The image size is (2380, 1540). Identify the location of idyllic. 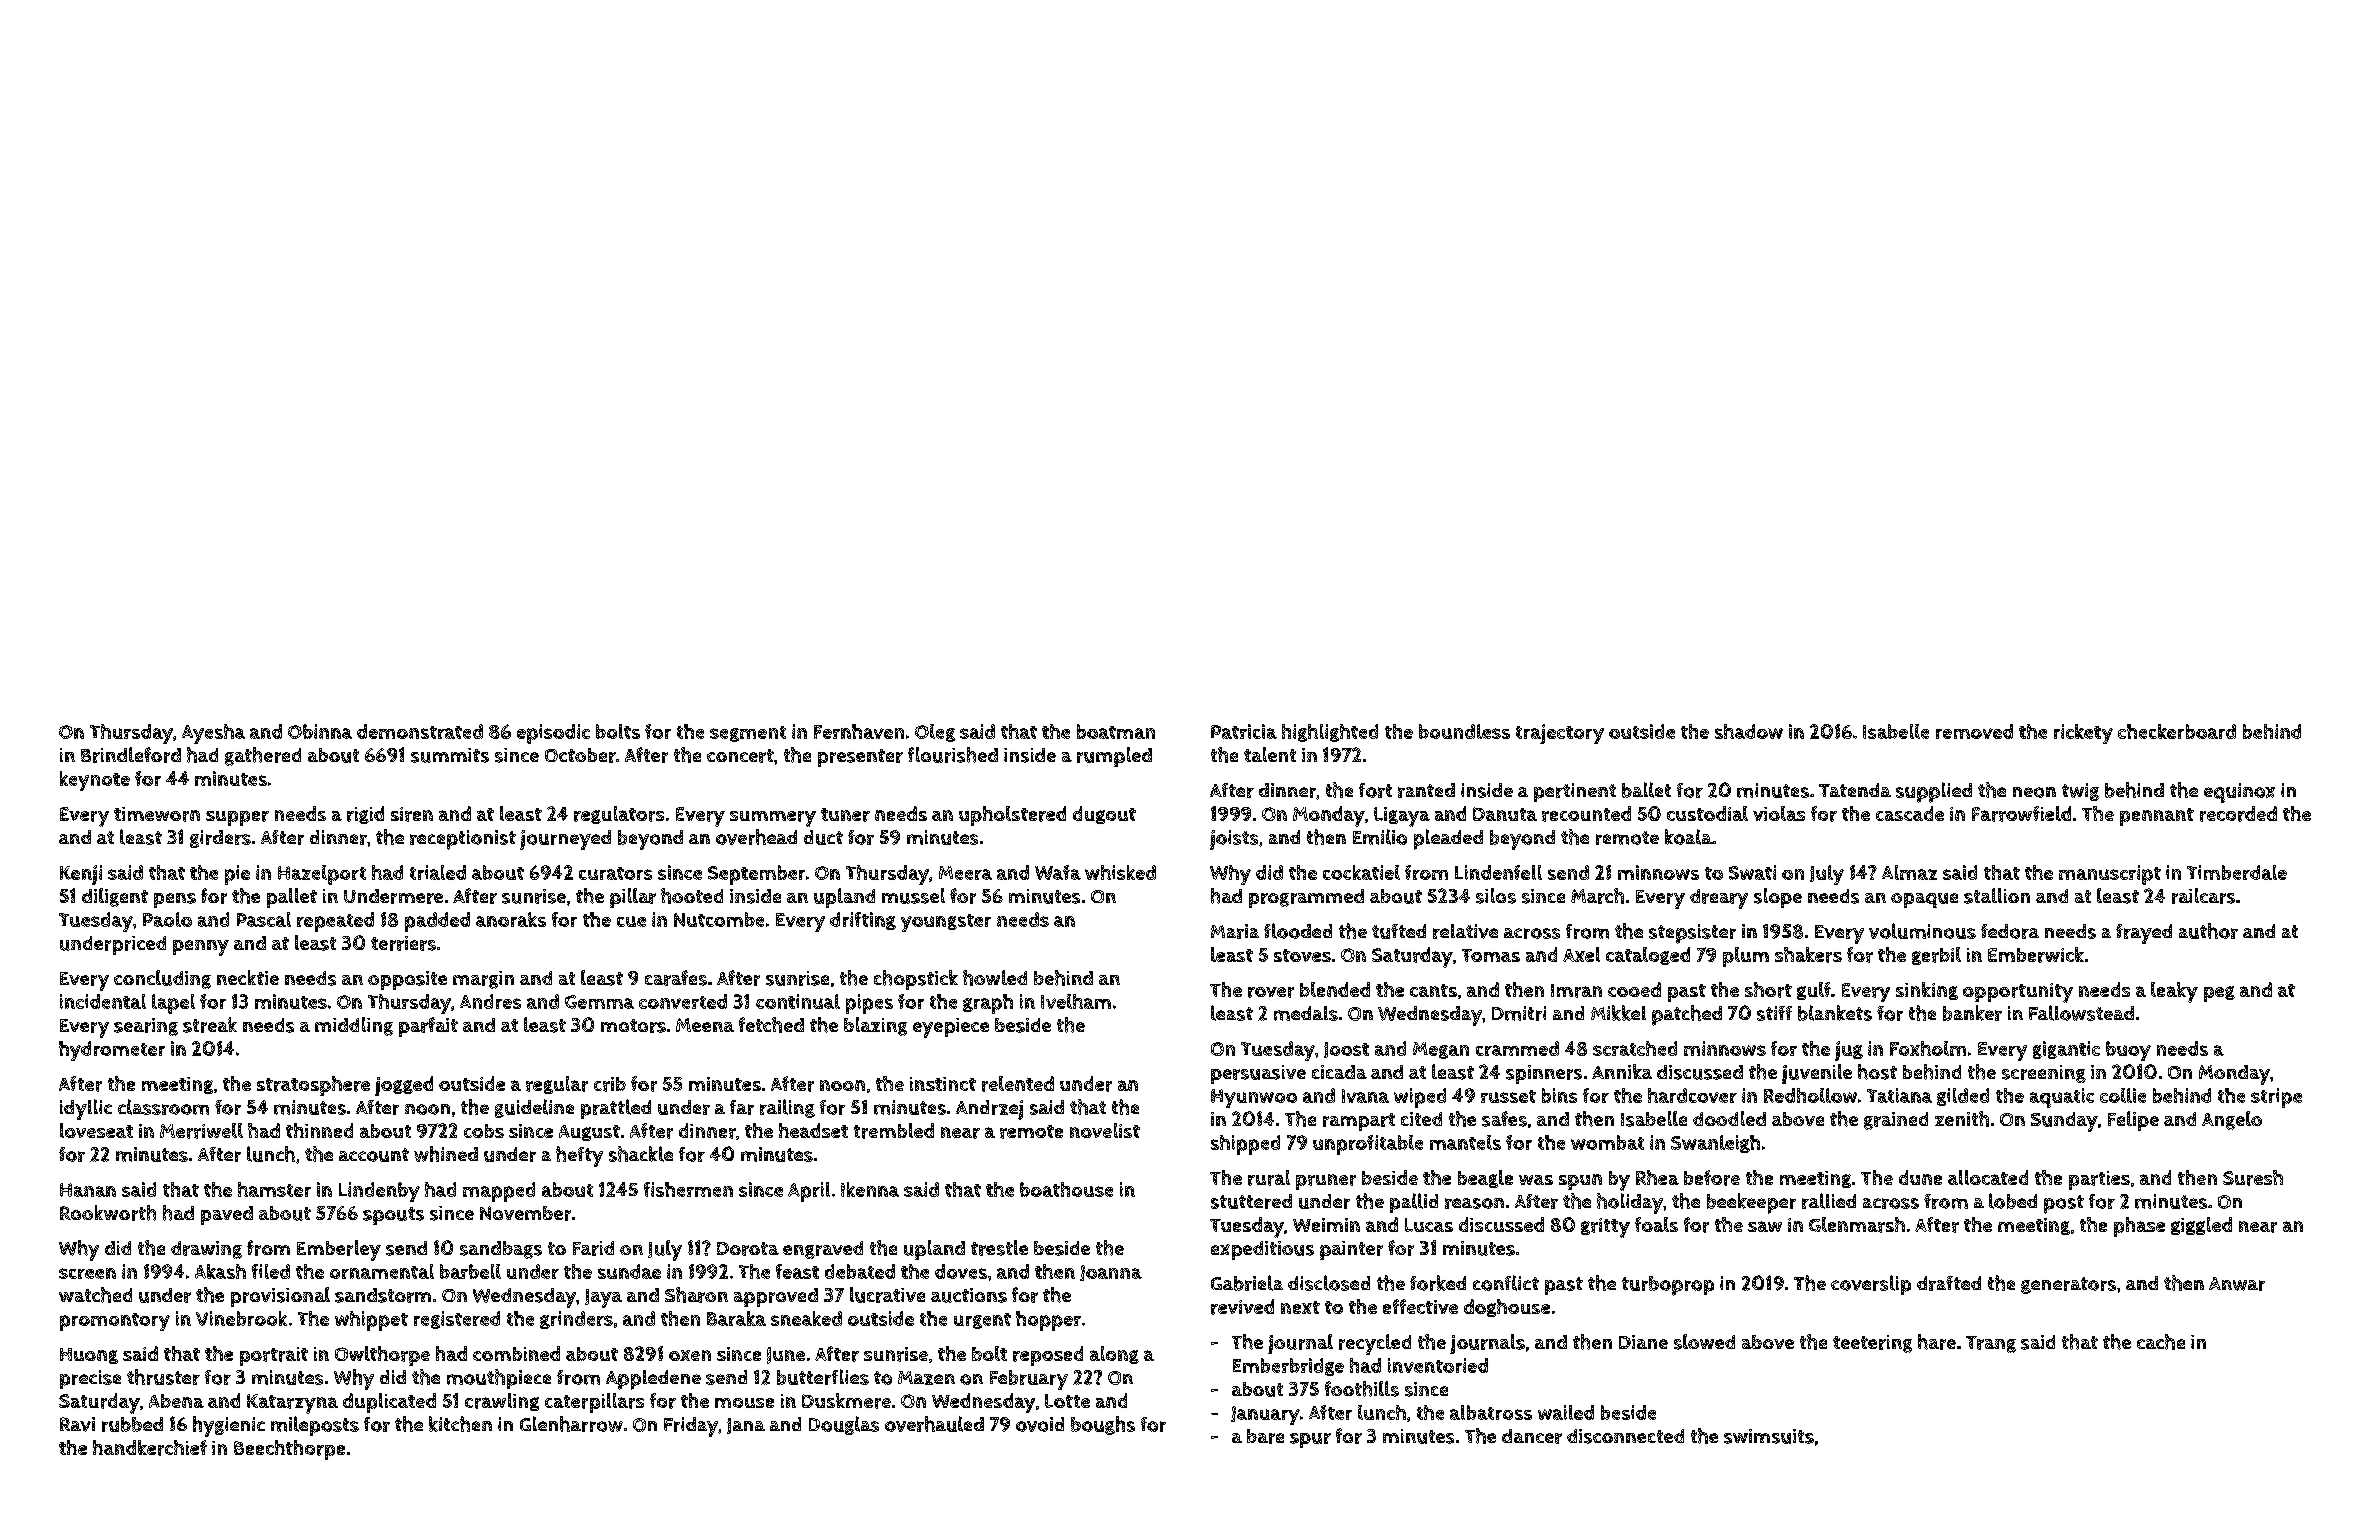
(86, 1109).
